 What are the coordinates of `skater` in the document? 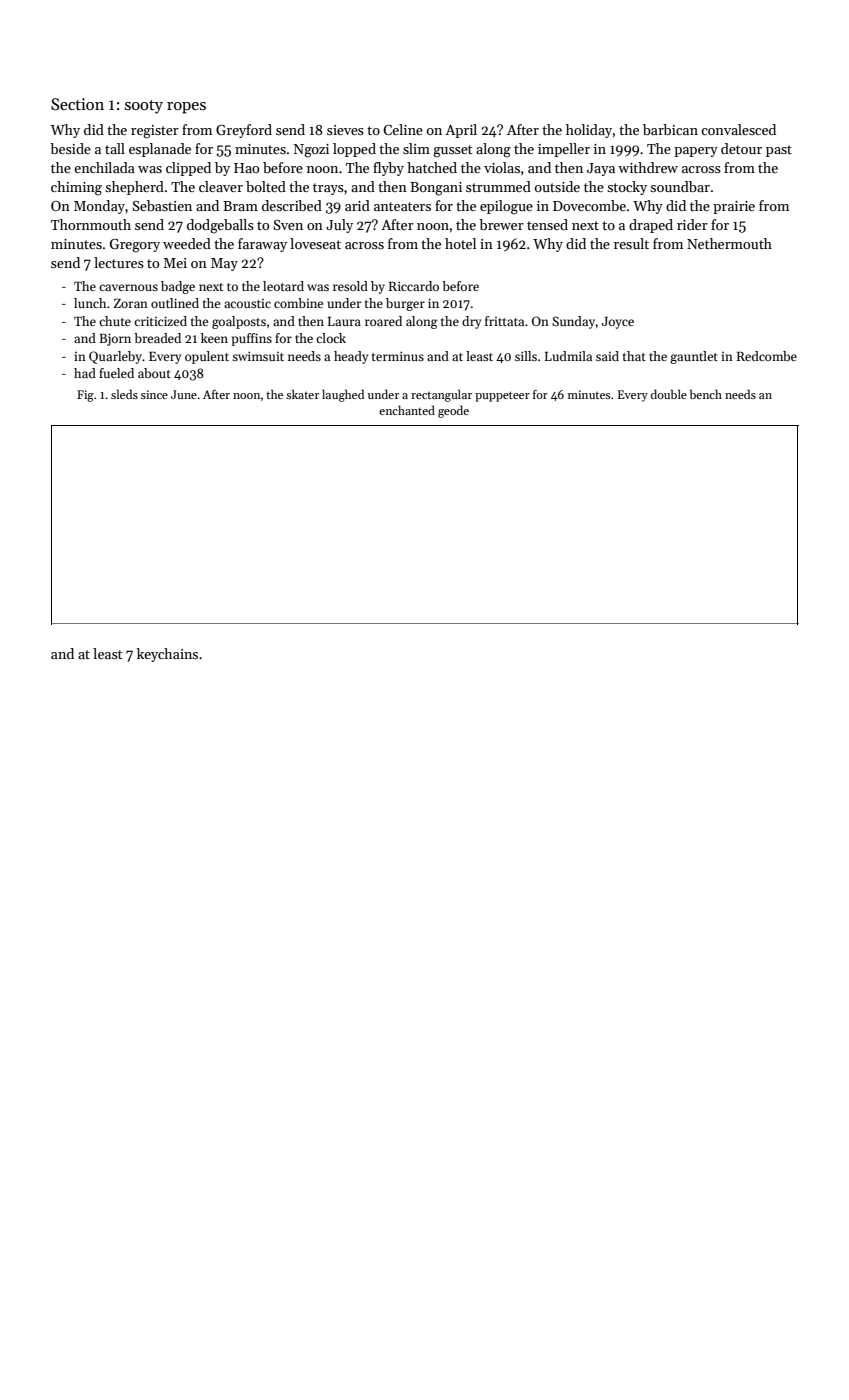 It's located at (302, 394).
